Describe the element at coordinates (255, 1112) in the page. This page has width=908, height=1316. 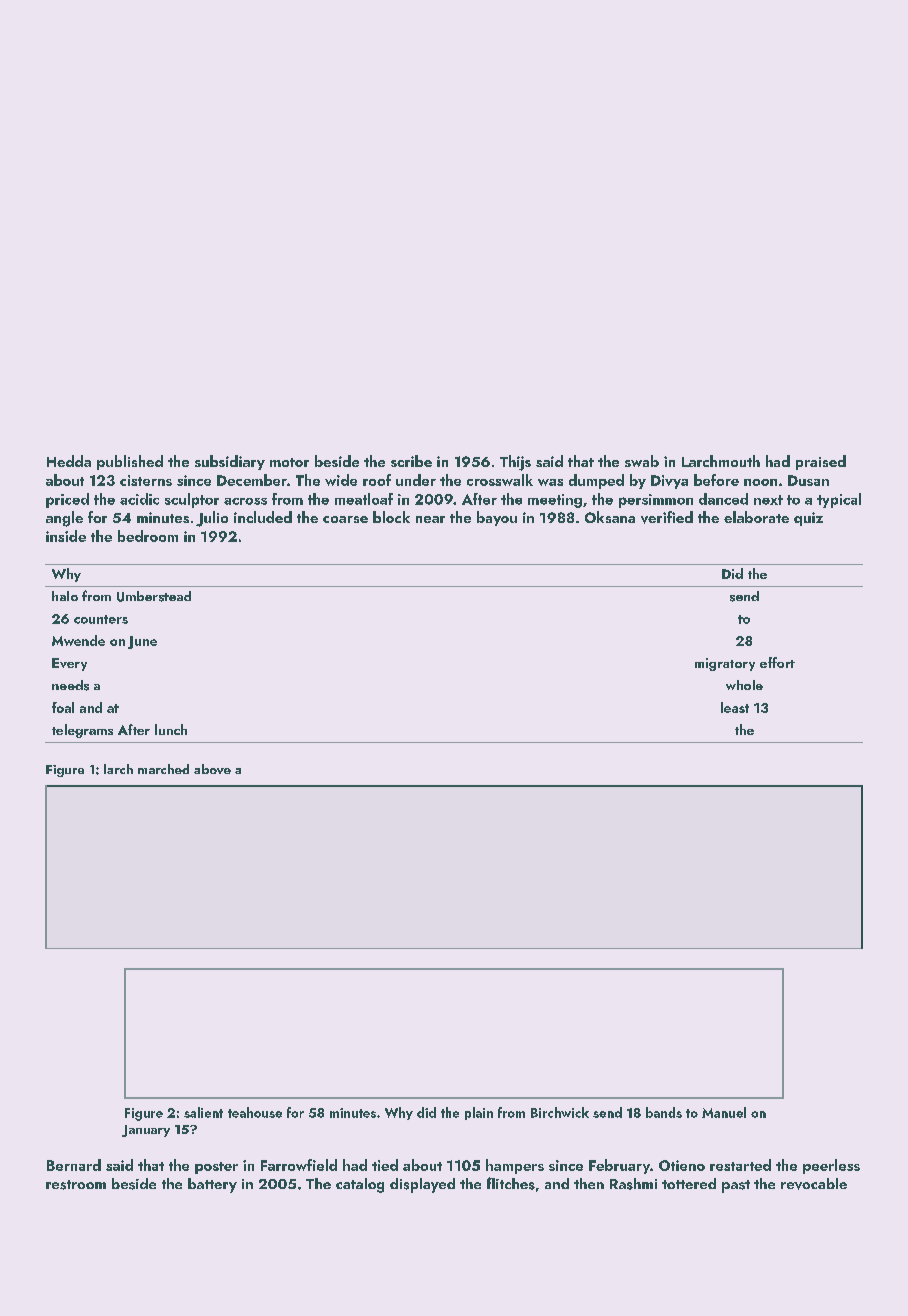
I see `teahouse` at that location.
